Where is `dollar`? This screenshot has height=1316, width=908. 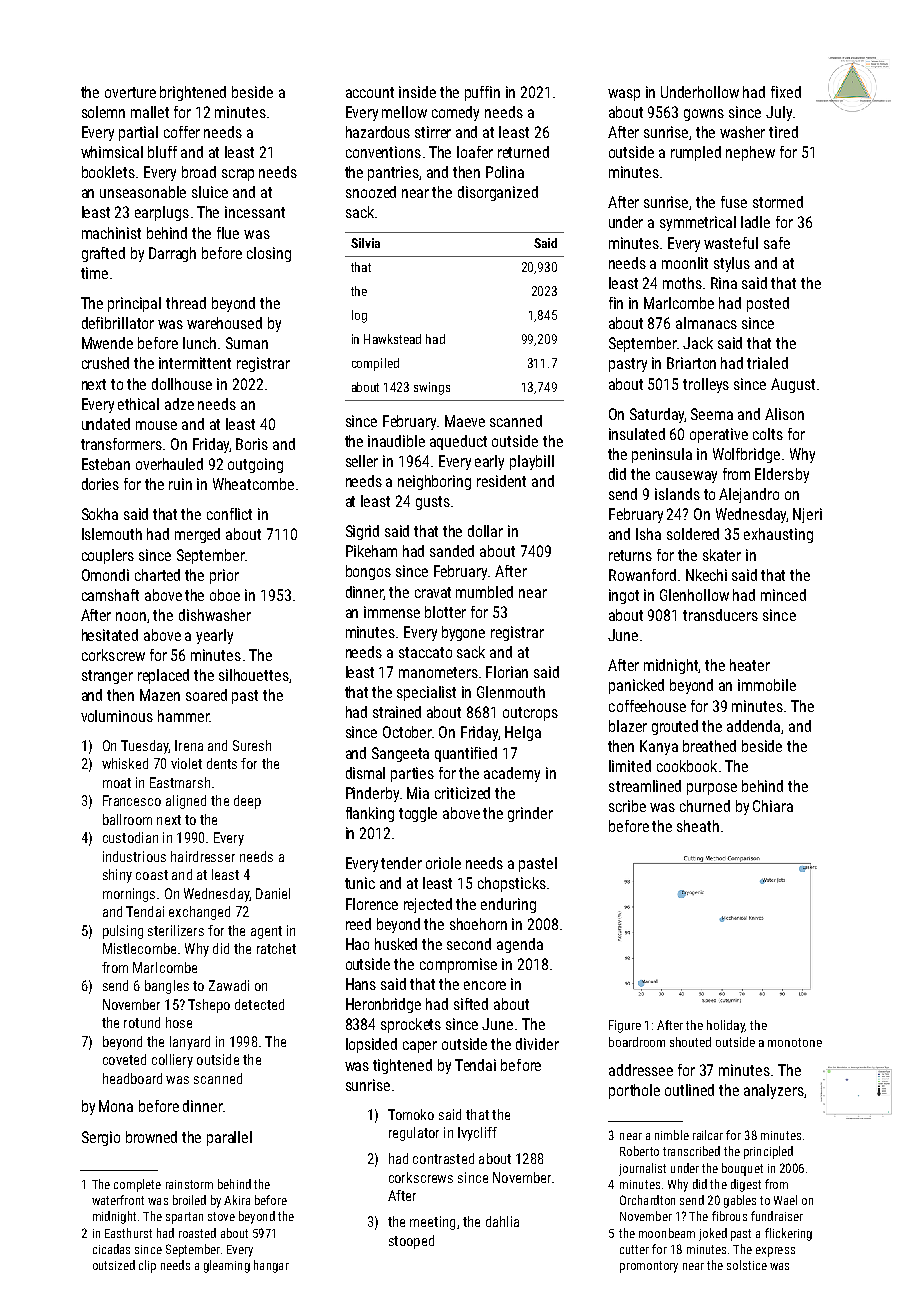
dollar is located at coordinates (485, 531).
